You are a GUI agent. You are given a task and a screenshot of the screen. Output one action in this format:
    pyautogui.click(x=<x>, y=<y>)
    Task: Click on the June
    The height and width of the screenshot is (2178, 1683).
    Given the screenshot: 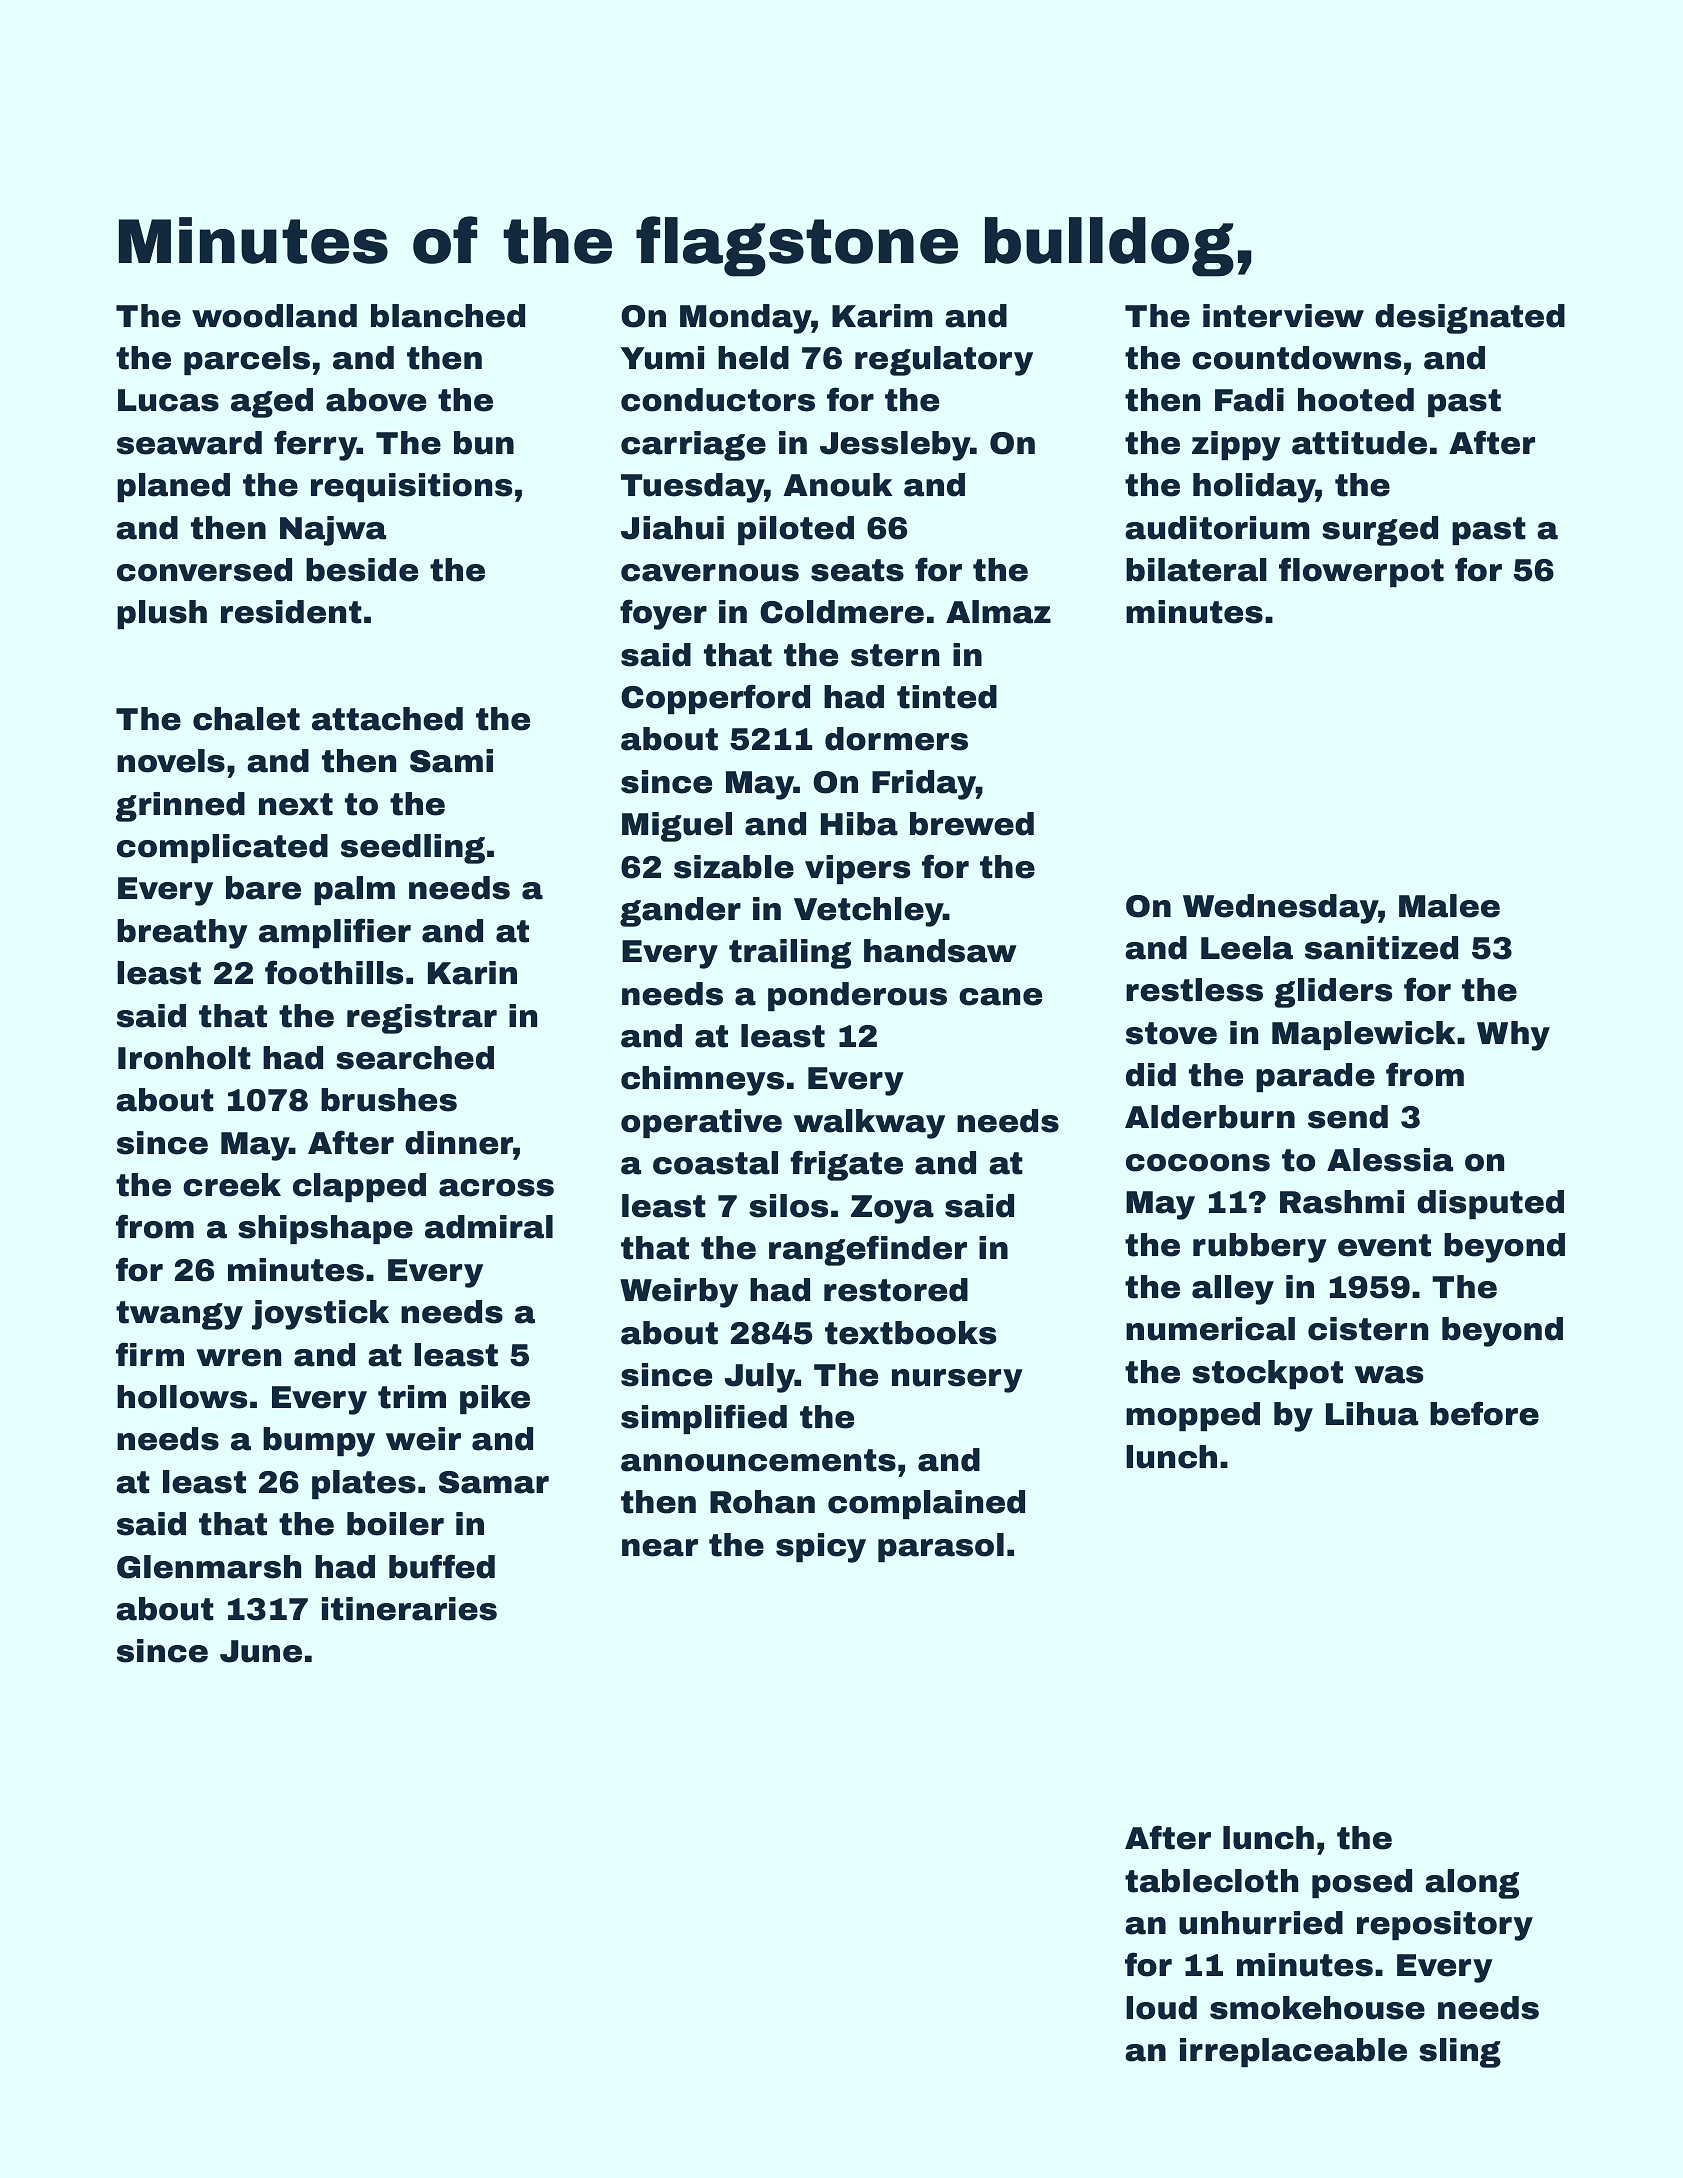 What is the action you would take?
    pyautogui.click(x=261, y=1651)
